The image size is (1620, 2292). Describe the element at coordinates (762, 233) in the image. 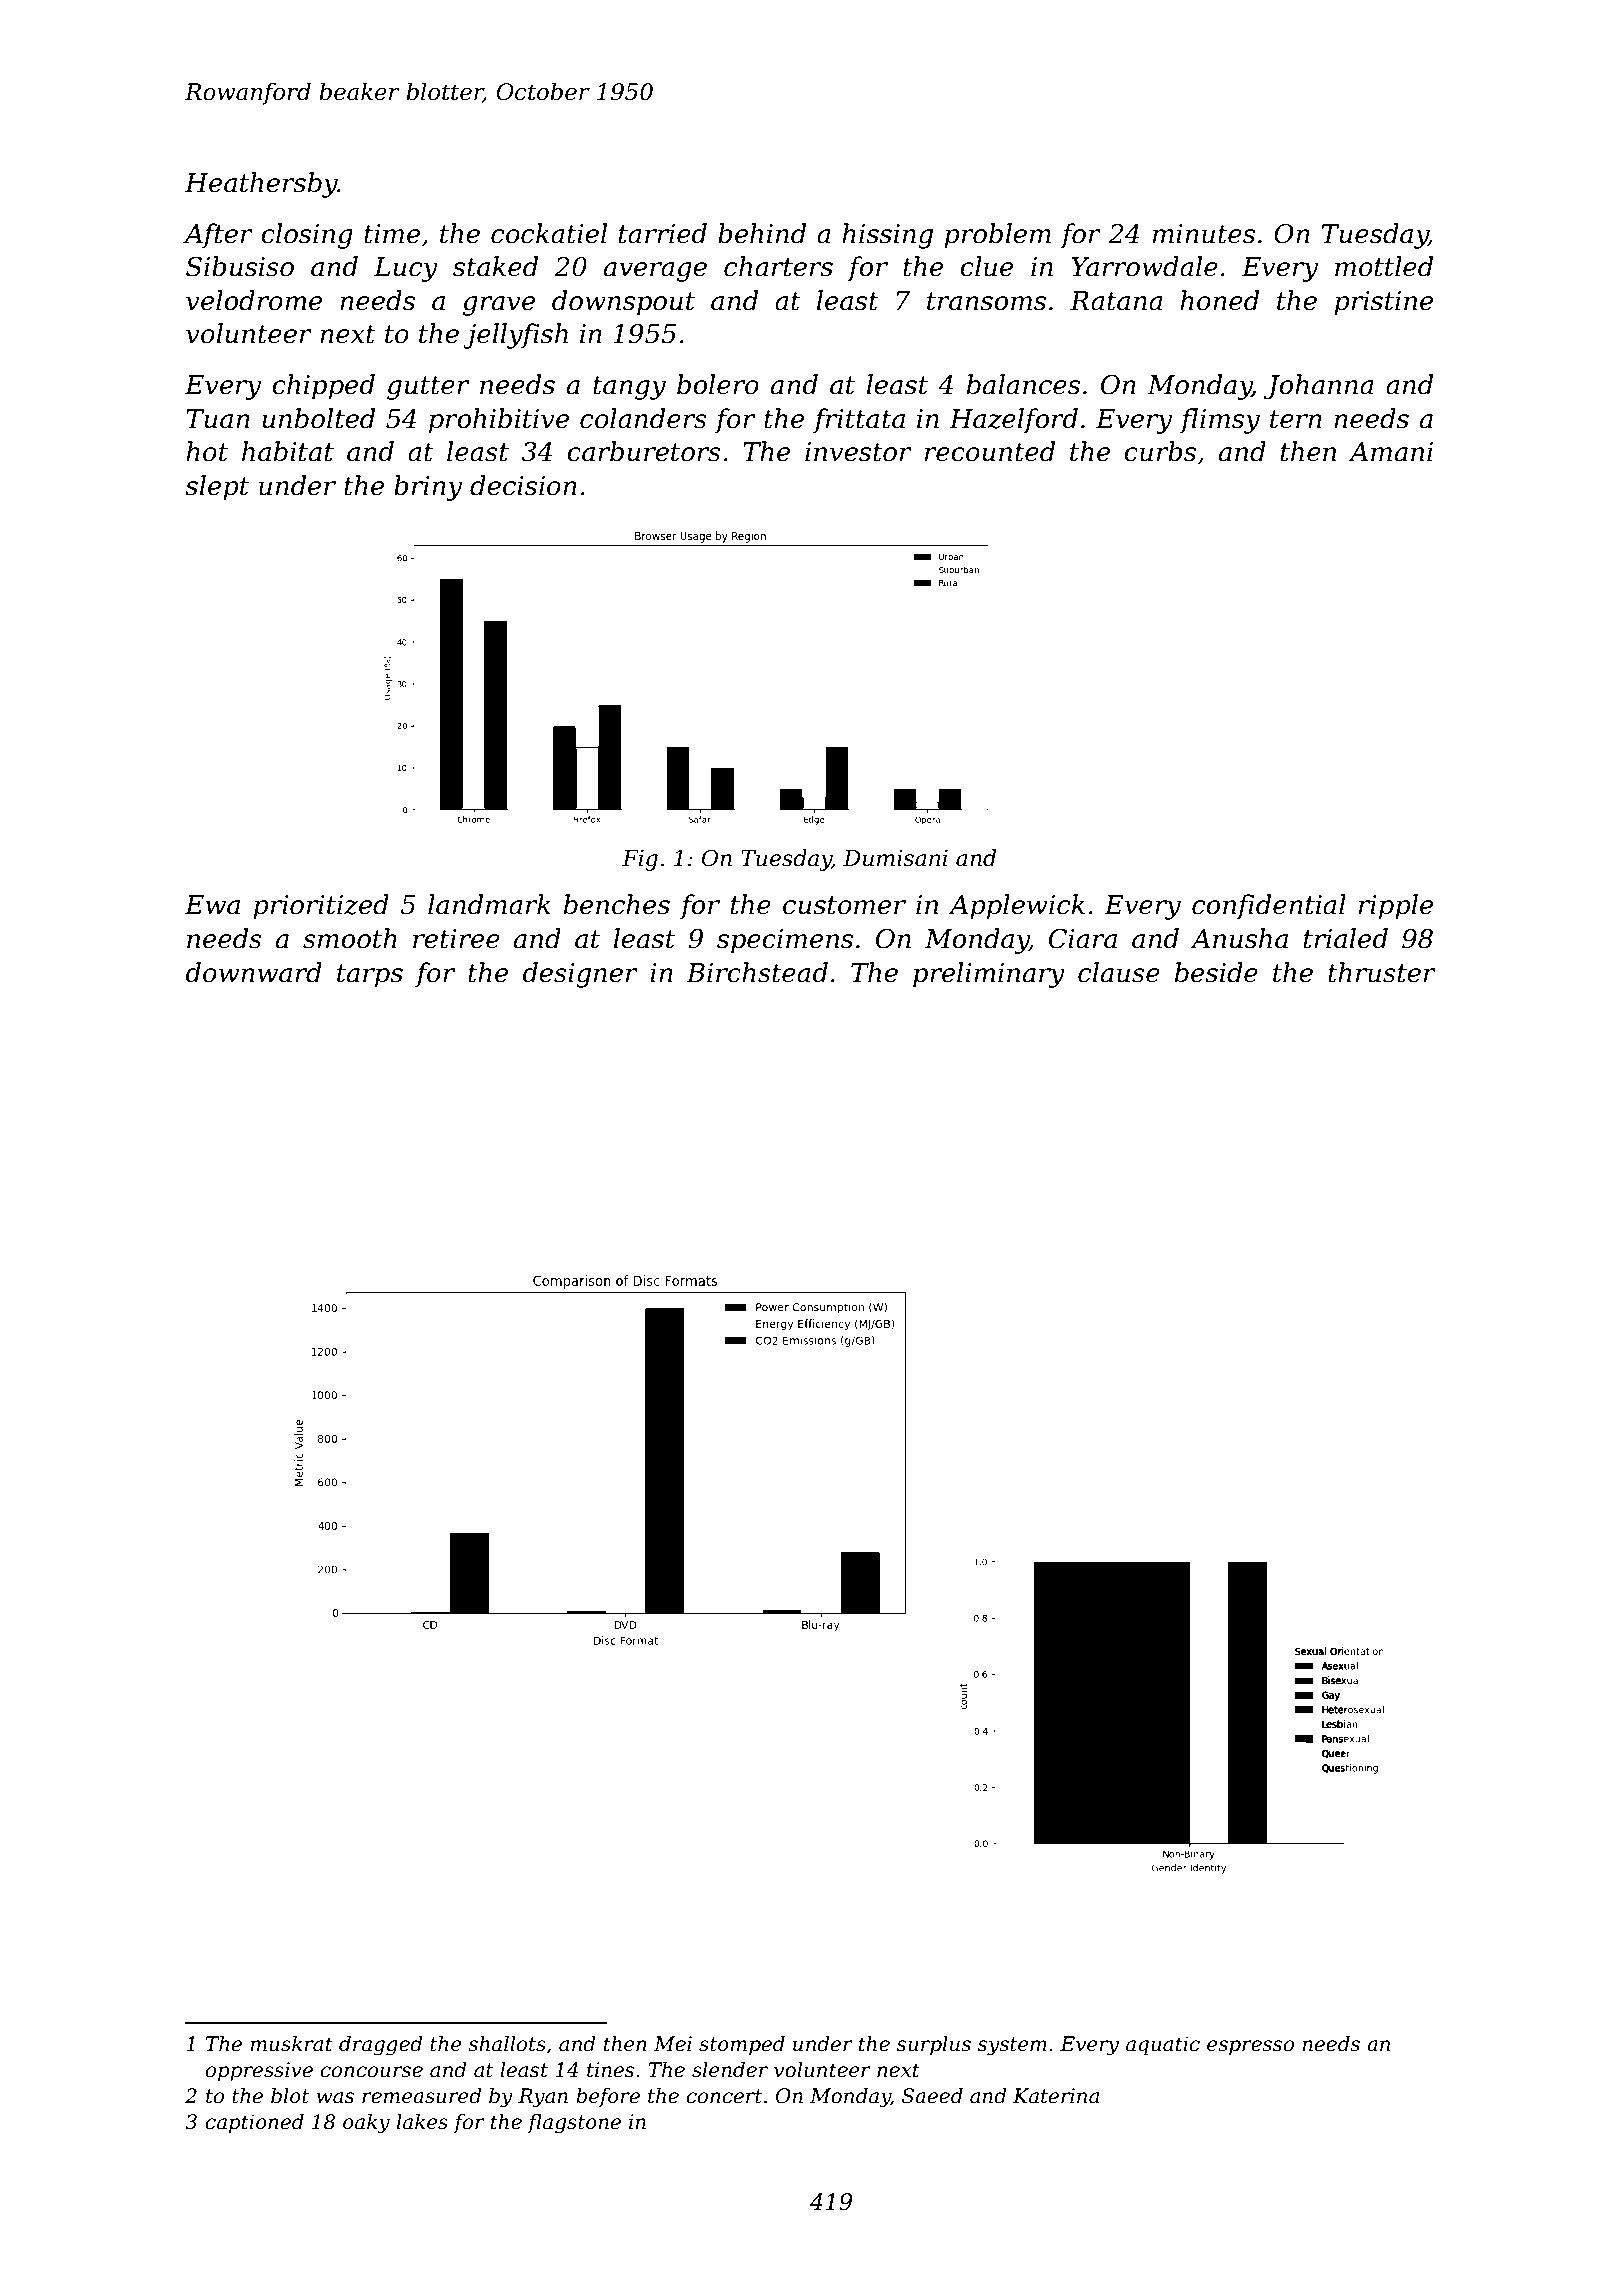

I see `behind` at that location.
